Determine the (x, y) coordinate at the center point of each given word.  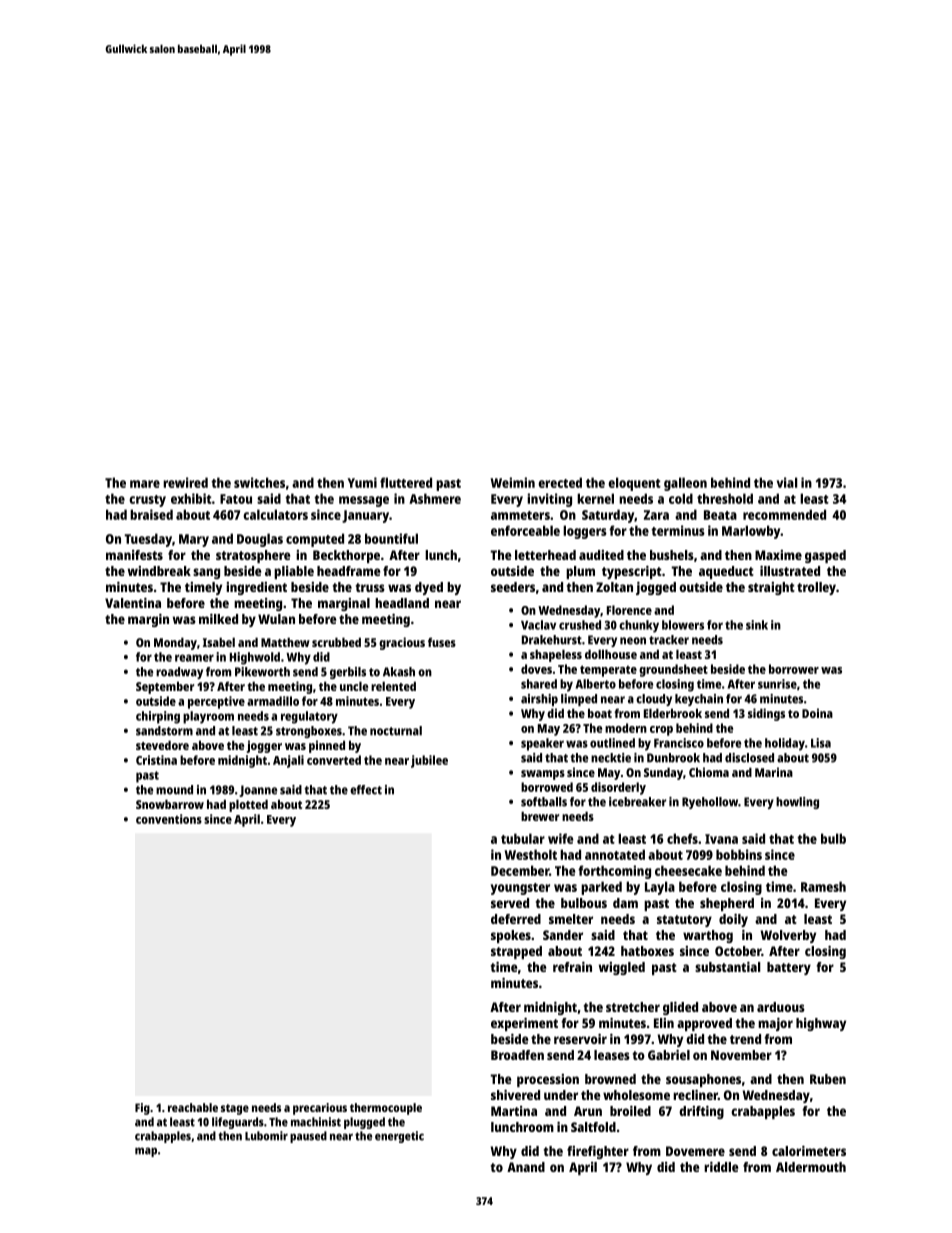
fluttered (406, 482)
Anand (526, 1167)
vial (787, 482)
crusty (147, 501)
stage (235, 1109)
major (775, 1024)
